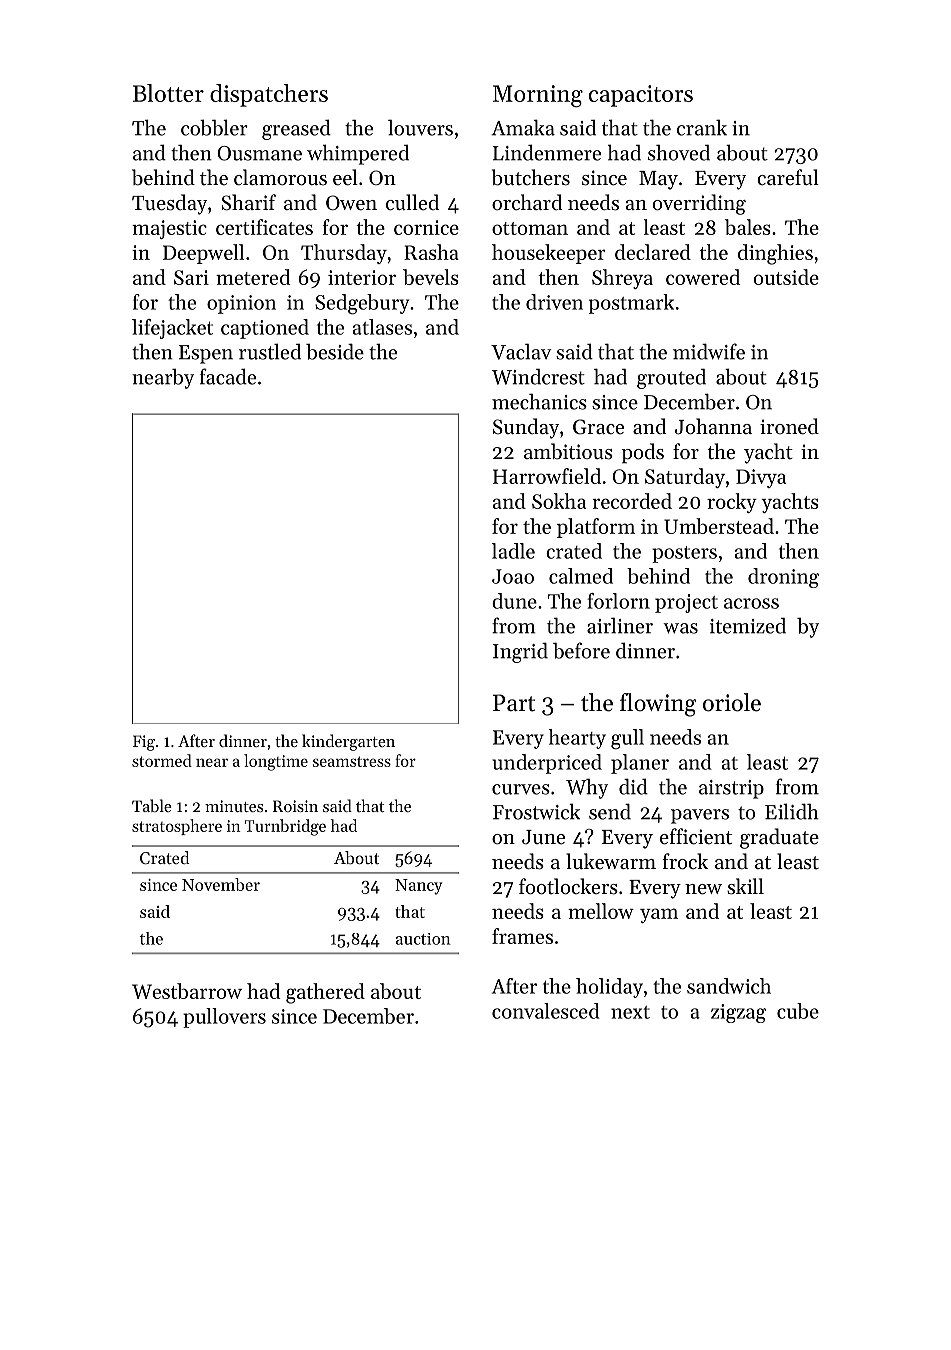 The image size is (951, 1350). What do you see at coordinates (679, 152) in the image?
I see `shoved` at bounding box center [679, 152].
